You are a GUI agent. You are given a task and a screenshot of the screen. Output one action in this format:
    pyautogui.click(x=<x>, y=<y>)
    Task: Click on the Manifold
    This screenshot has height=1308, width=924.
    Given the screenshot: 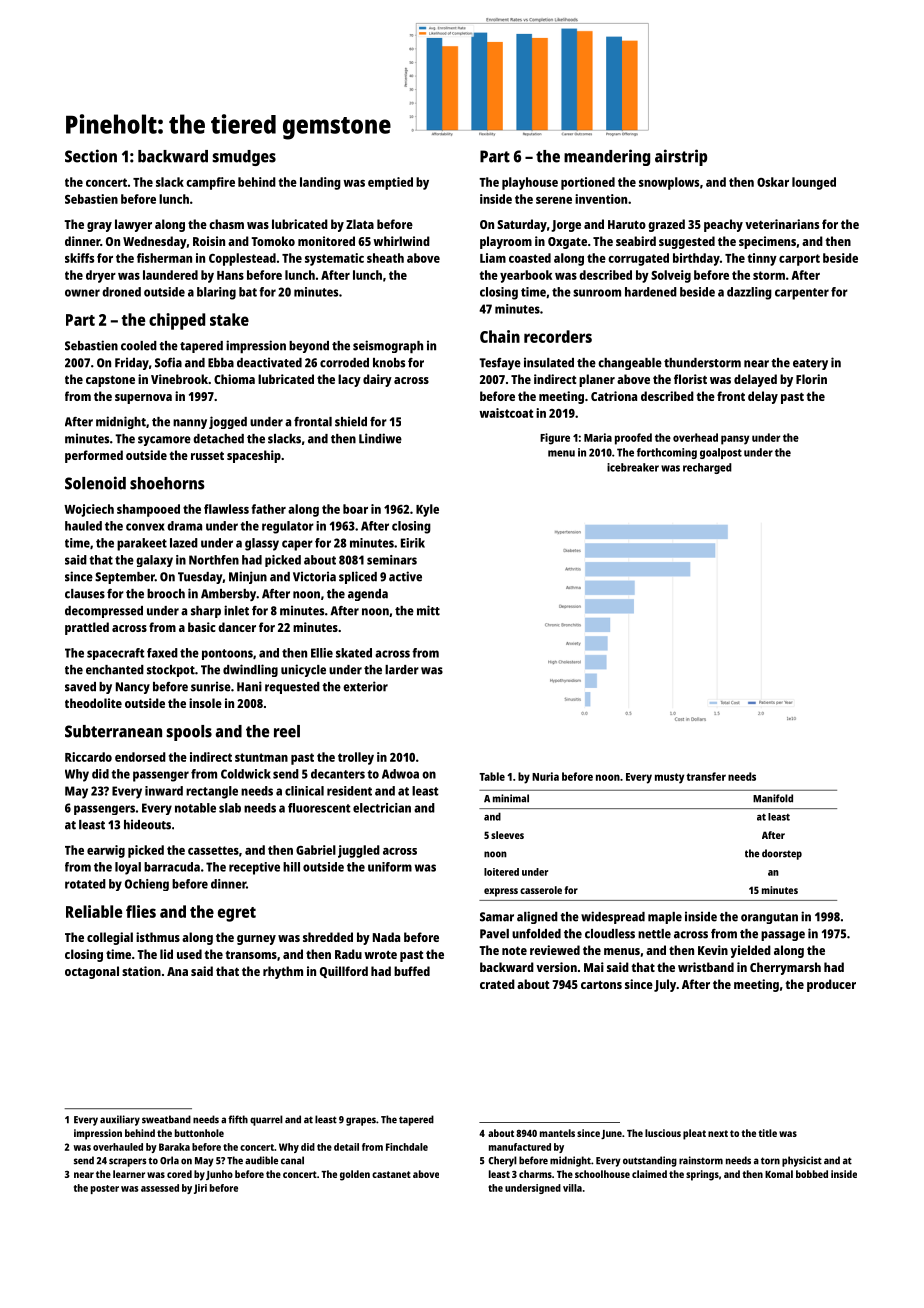 What is the action you would take?
    pyautogui.click(x=773, y=798)
